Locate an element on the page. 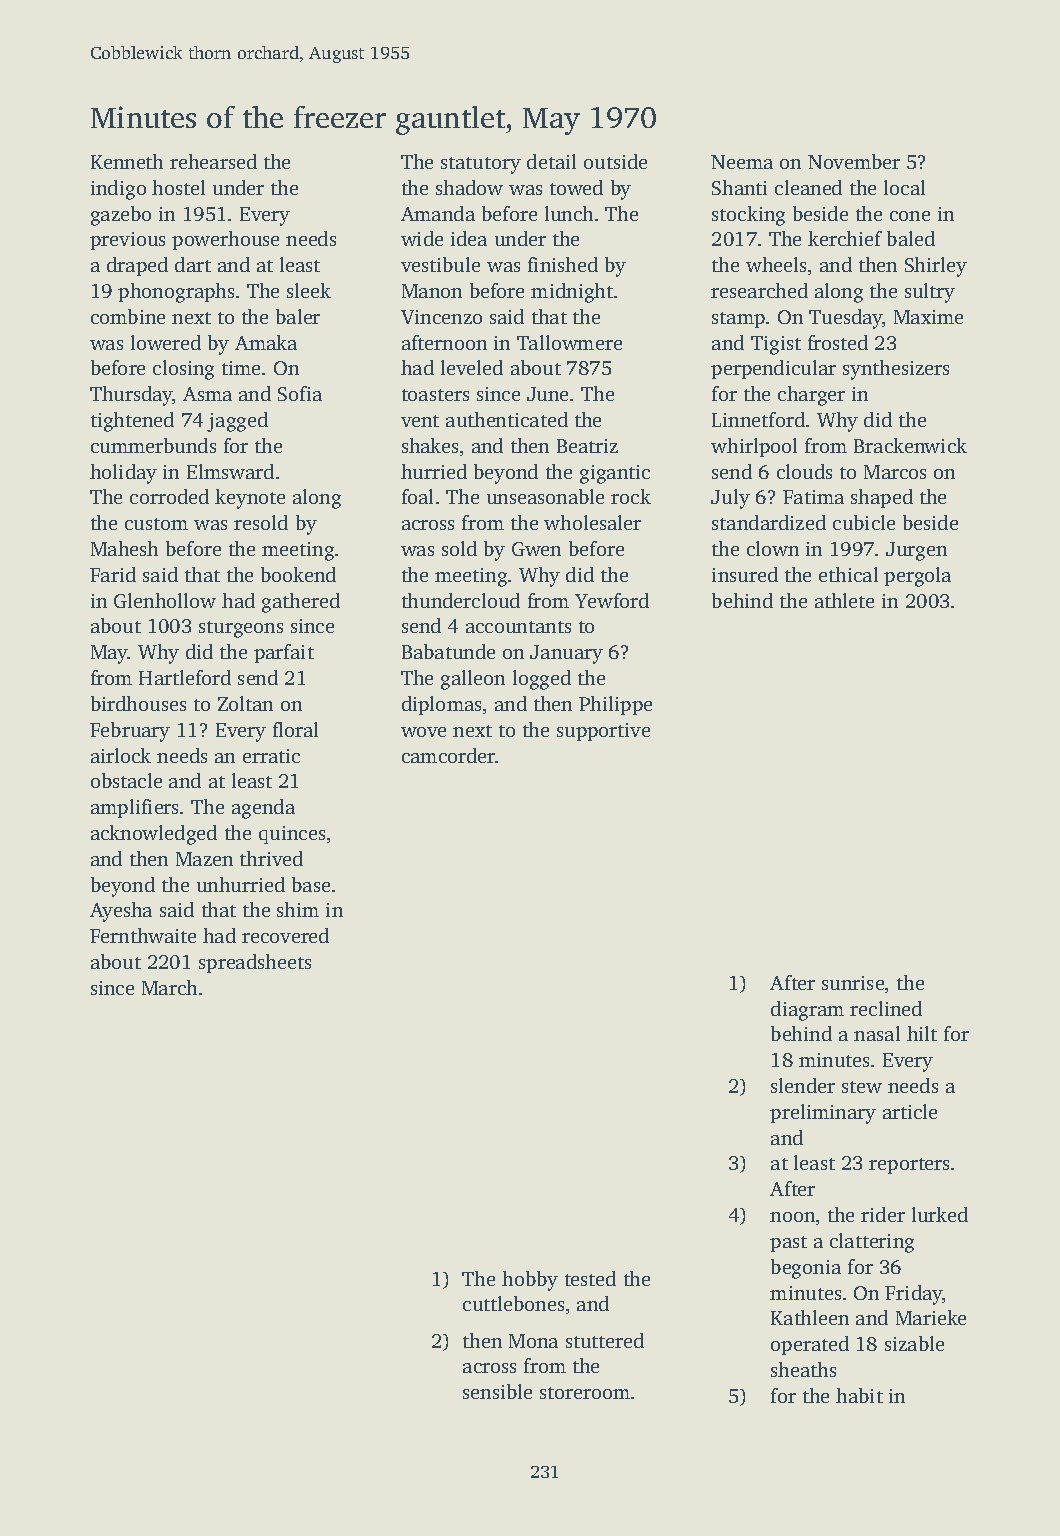 The image size is (1060, 1536). detail is located at coordinates (551, 161).
